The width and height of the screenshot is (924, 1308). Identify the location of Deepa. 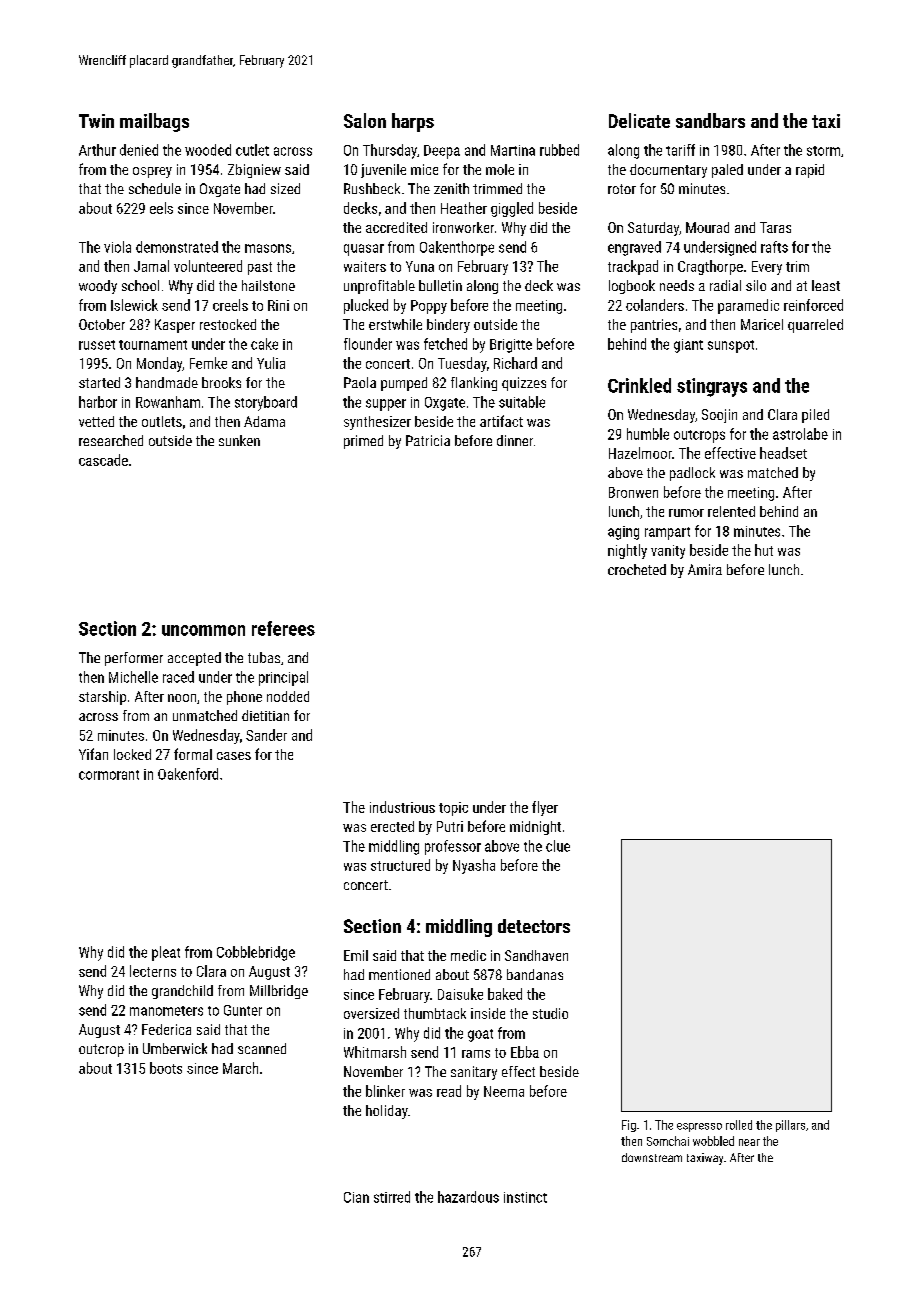
(442, 152).
